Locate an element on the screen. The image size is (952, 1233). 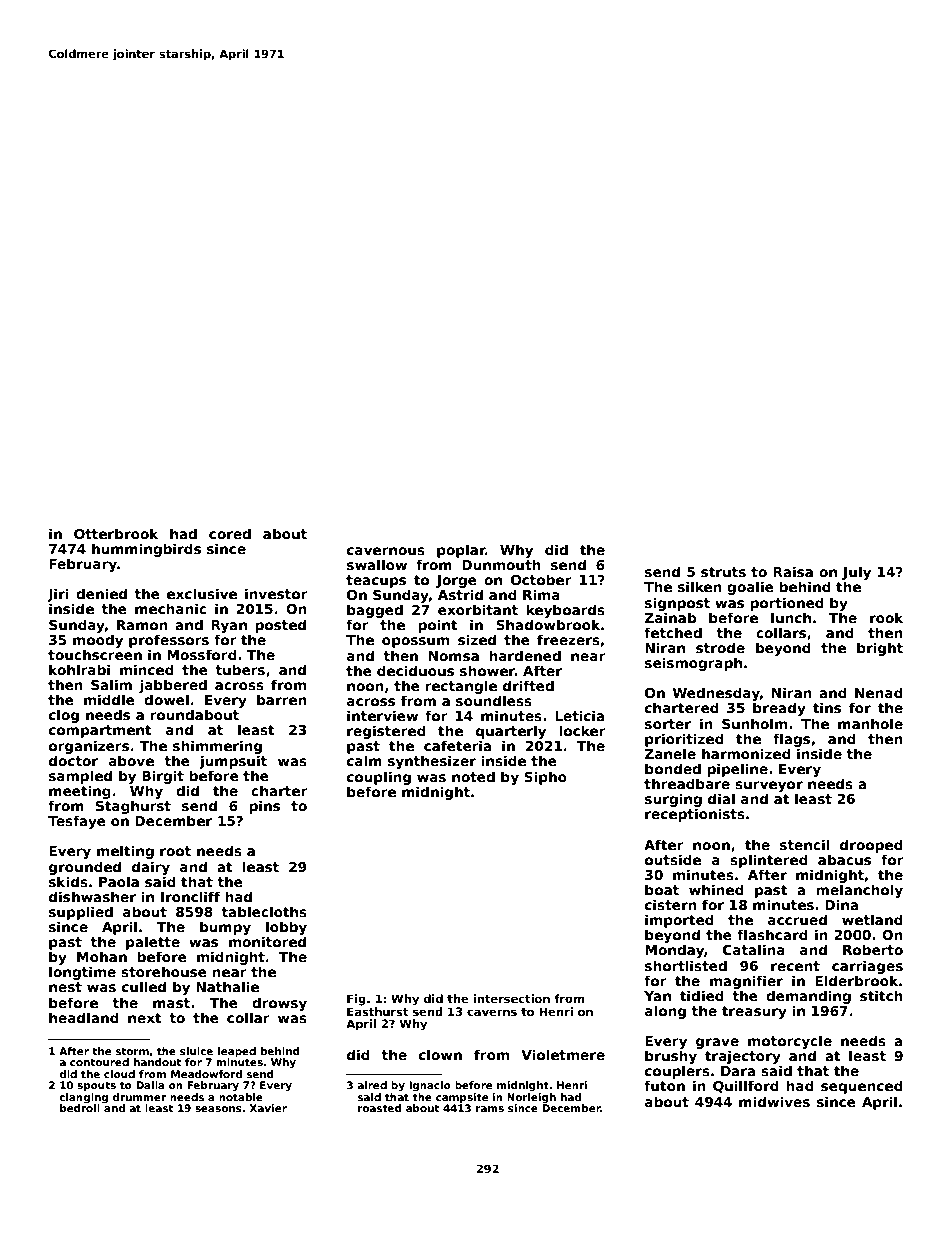
Ramon is located at coordinates (142, 625).
